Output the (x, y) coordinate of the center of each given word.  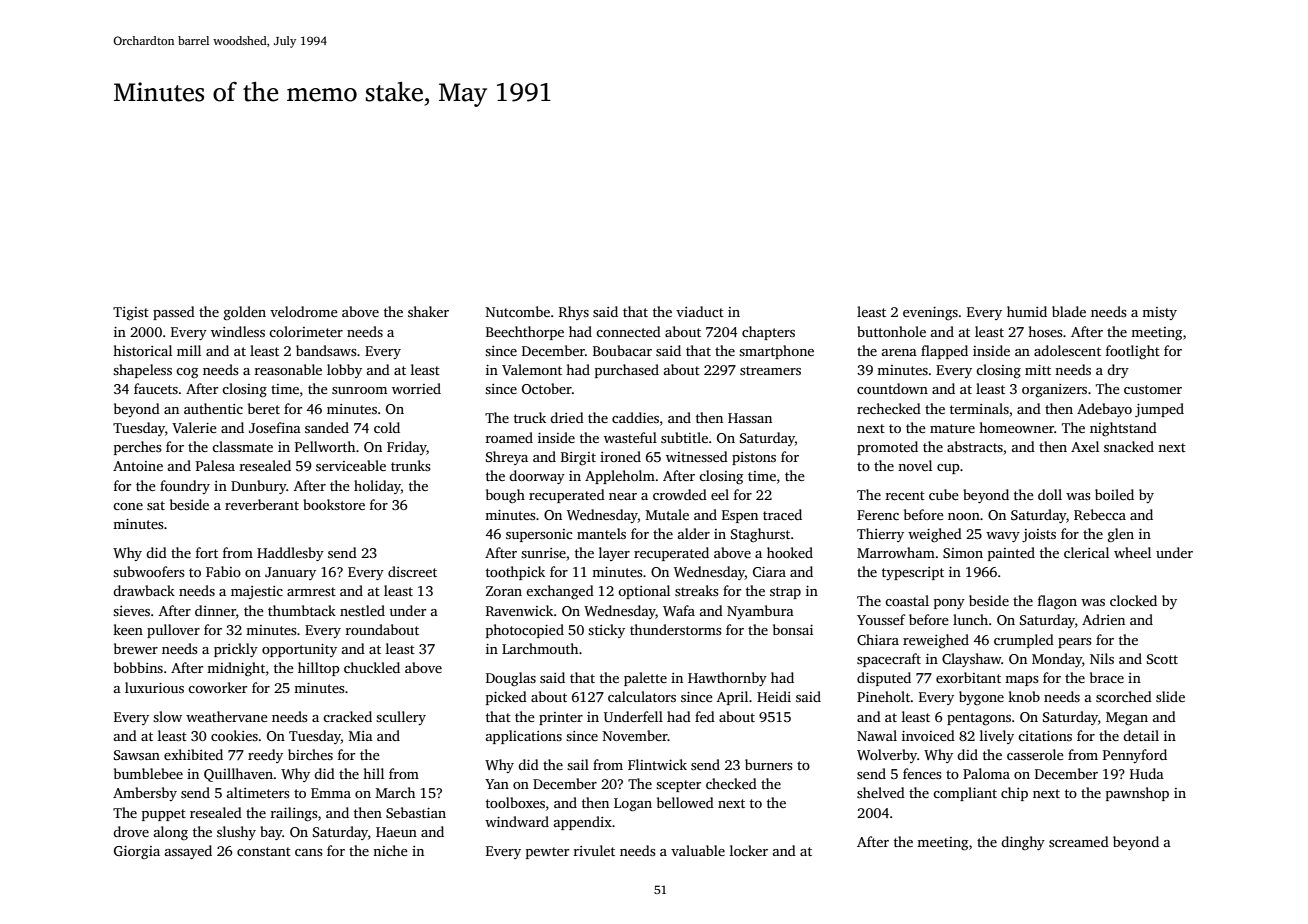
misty (1159, 313)
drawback (144, 590)
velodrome (304, 311)
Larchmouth (540, 648)
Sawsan (137, 755)
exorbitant (968, 677)
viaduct (700, 311)
